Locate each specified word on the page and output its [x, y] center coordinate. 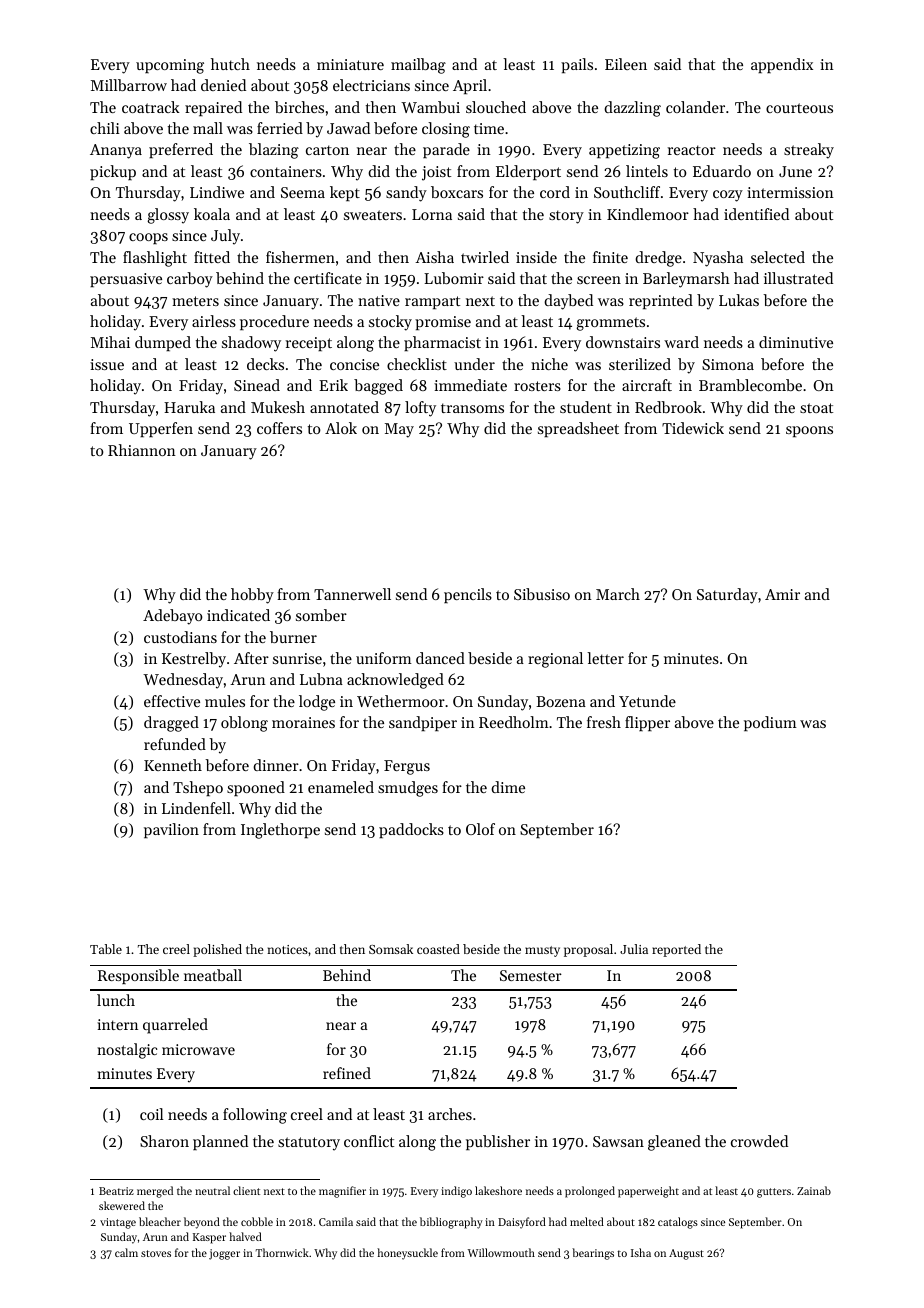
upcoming [170, 66]
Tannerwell [352, 594]
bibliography [451, 1223]
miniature [350, 64]
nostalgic [127, 1051]
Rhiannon [142, 450]
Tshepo [198, 788]
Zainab [814, 1190]
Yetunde [647, 701]
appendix [782, 65]
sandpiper [423, 723]
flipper [647, 723]
